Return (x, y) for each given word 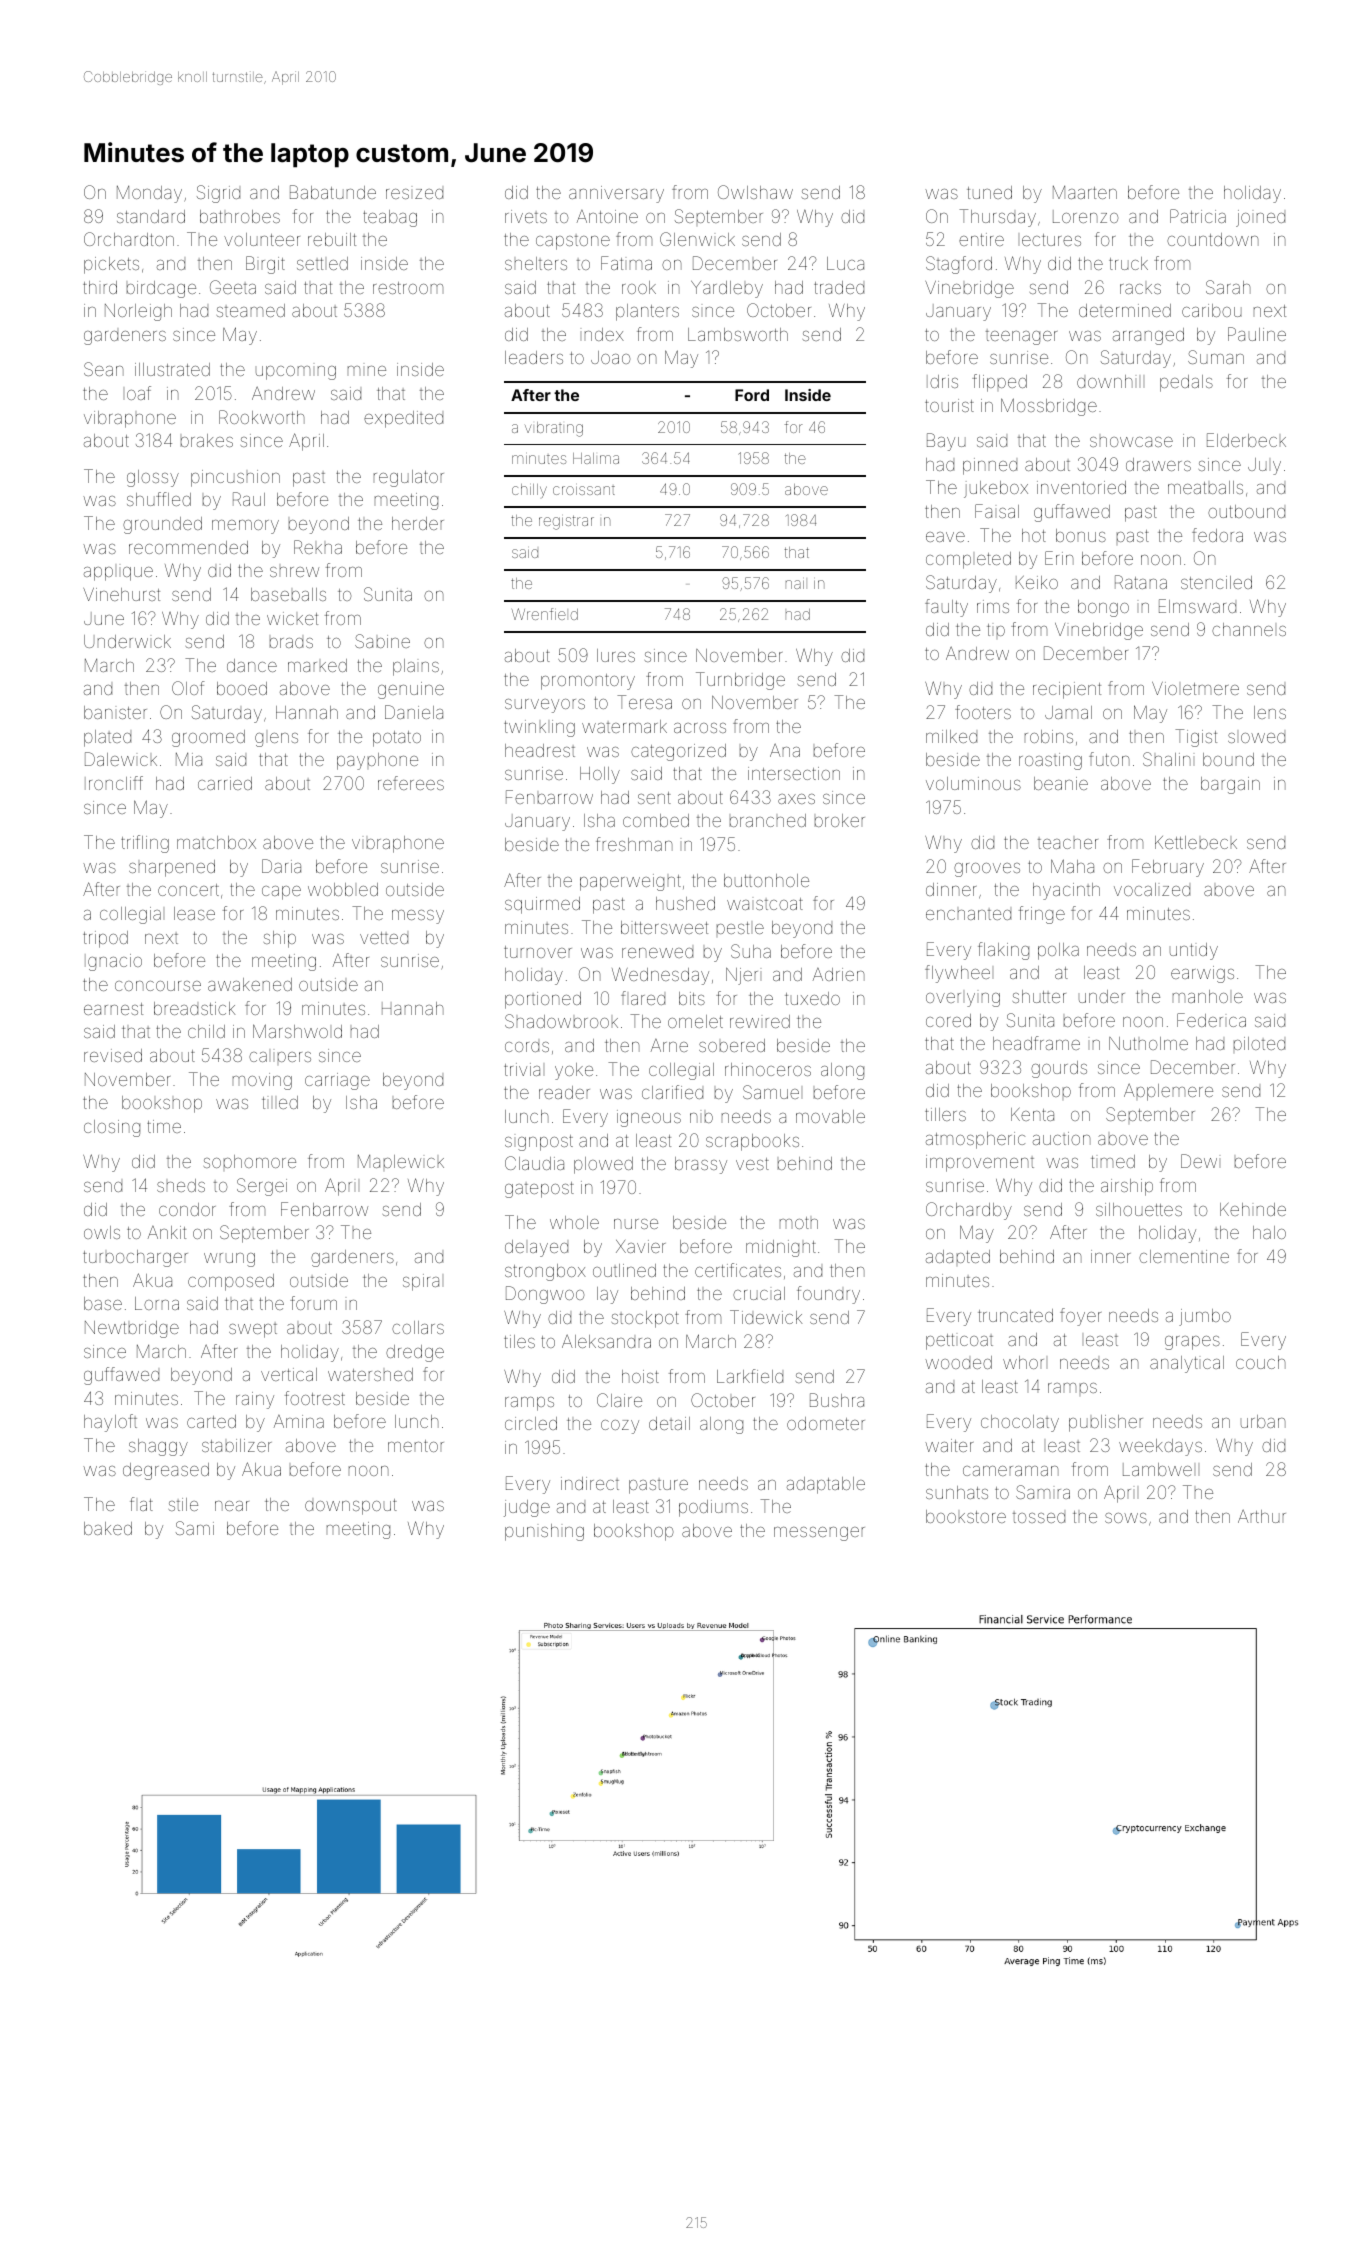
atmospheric (975, 1140)
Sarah (1228, 287)
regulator (409, 478)
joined (1260, 218)
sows (1126, 1518)
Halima (596, 458)
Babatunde (333, 192)
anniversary (616, 194)
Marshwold (297, 1031)
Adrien (839, 974)
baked (108, 1528)
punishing (544, 1532)
